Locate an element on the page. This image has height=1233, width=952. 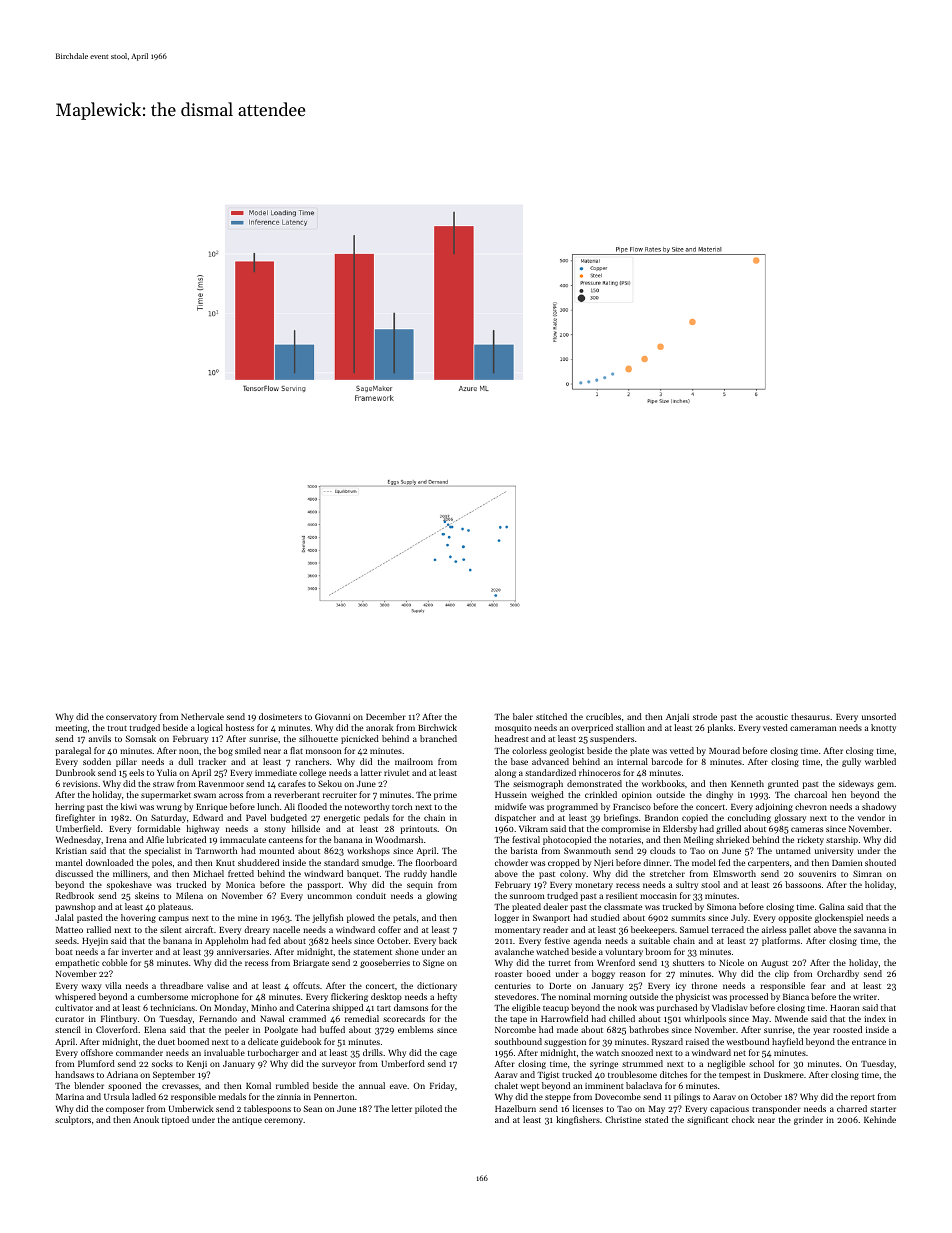
Galina is located at coordinates (832, 906).
